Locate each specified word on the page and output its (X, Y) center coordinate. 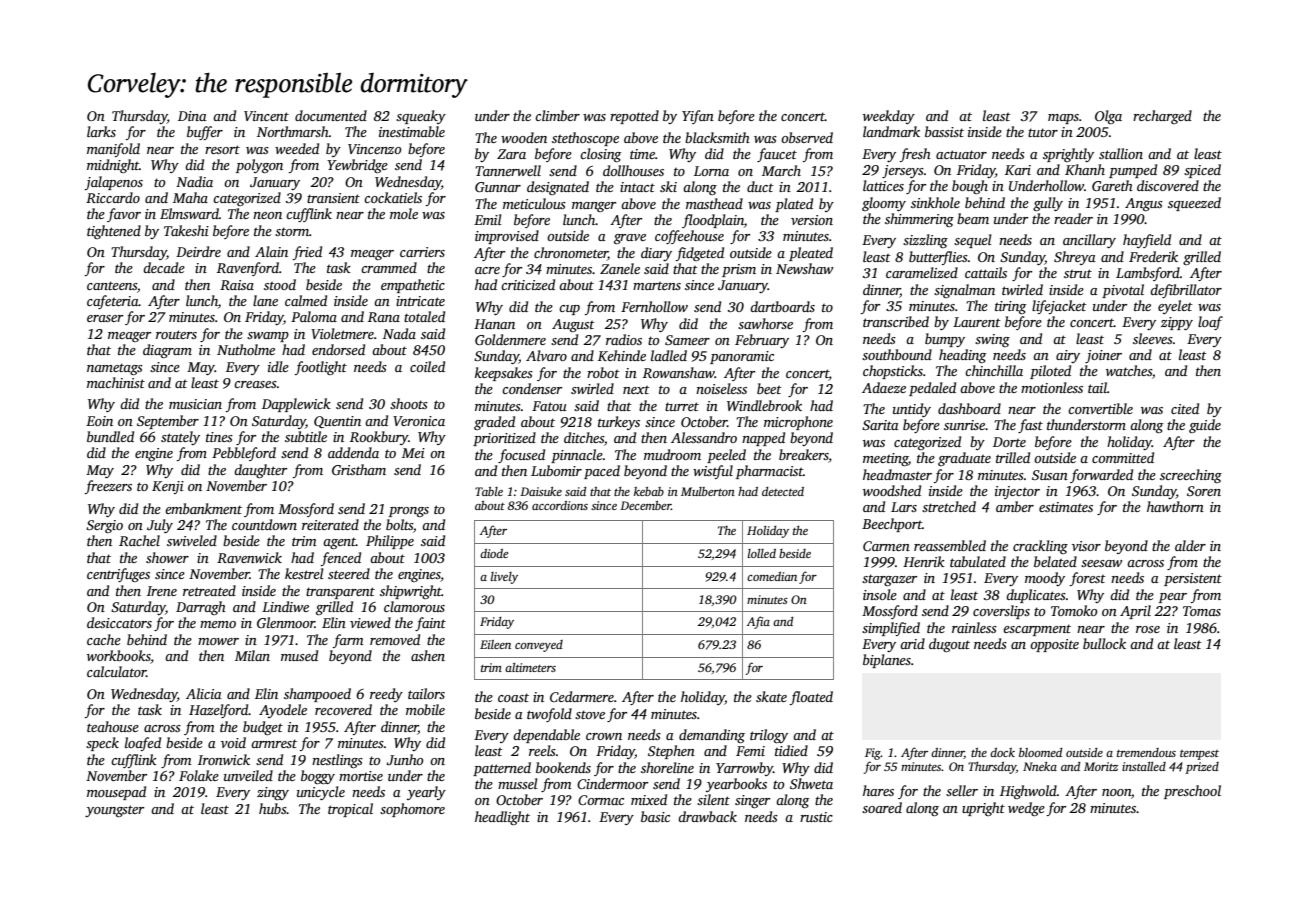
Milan (252, 655)
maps (1063, 119)
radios (624, 339)
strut (1078, 273)
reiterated (330, 524)
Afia (758, 622)
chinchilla (994, 370)
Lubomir (556, 470)
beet (769, 388)
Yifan (698, 117)
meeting (885, 459)
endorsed (338, 349)
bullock (1104, 643)
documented (331, 115)
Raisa (237, 285)
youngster (114, 811)
